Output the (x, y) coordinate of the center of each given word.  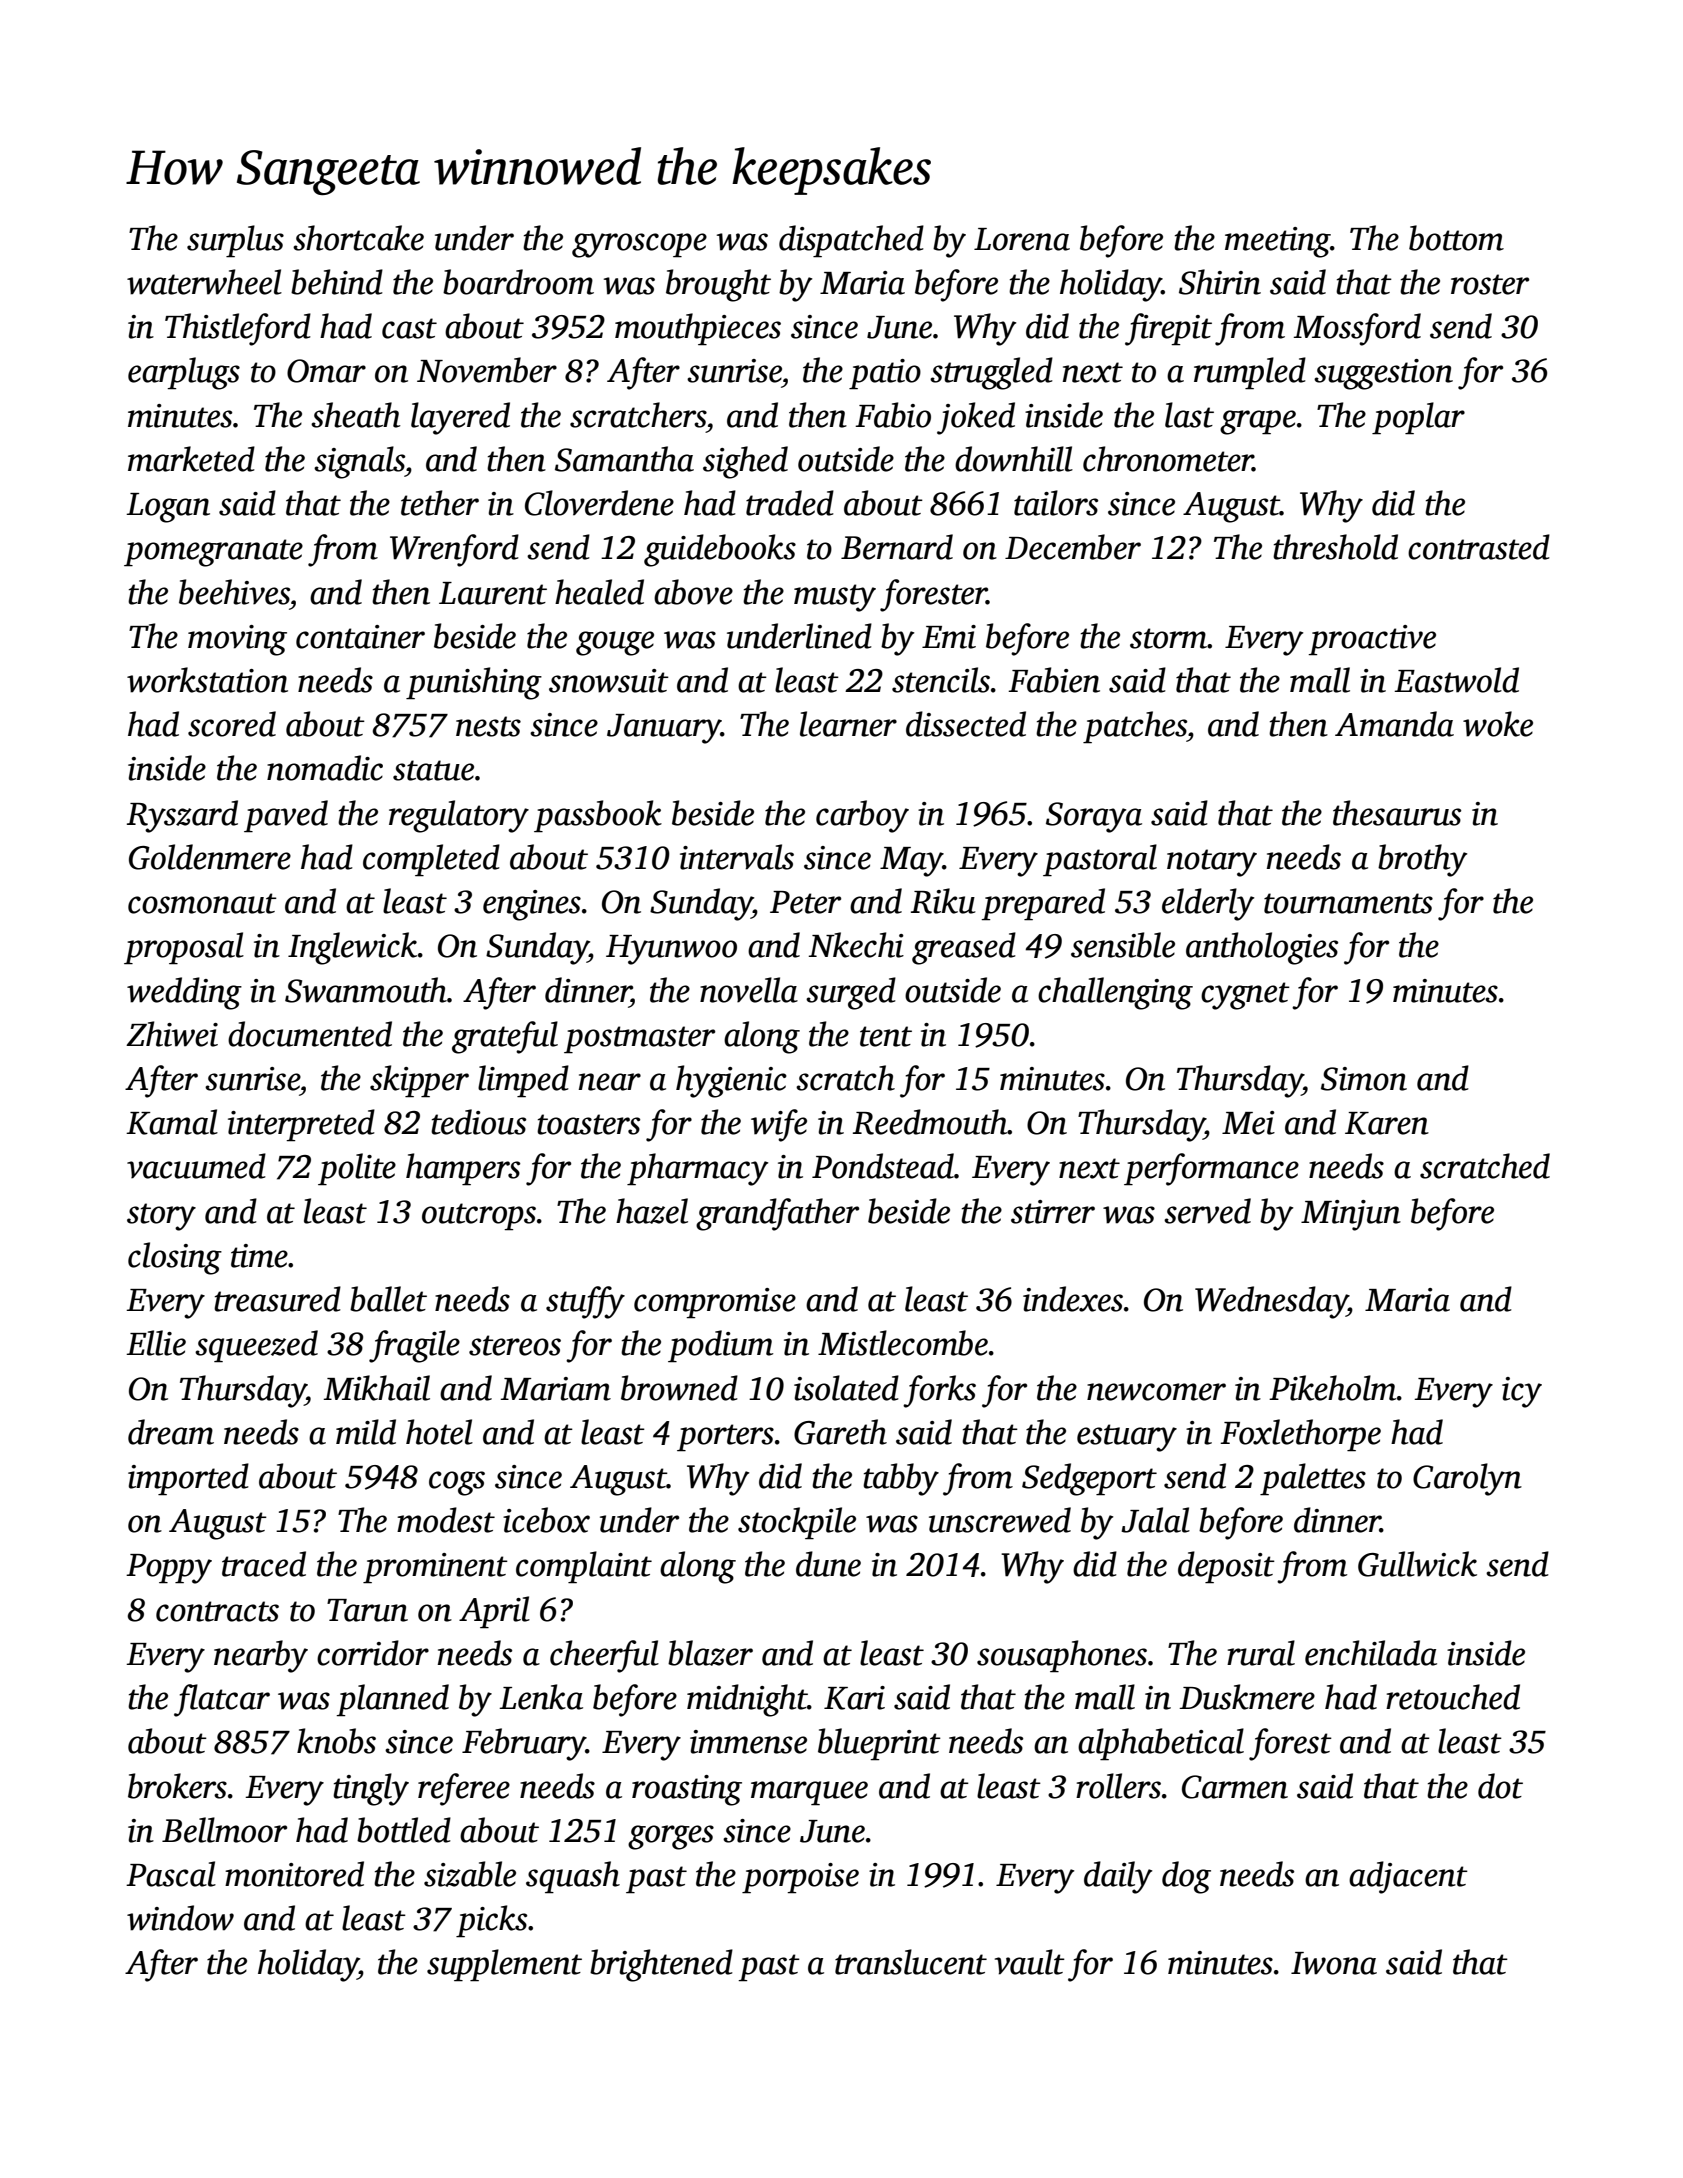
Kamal (172, 1122)
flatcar (222, 1700)
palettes (1313, 1479)
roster (1490, 284)
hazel (652, 1211)
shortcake (358, 238)
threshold (1335, 547)
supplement (504, 1965)
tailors (1056, 503)
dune (828, 1564)
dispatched (851, 241)
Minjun (1351, 1215)
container (360, 637)
